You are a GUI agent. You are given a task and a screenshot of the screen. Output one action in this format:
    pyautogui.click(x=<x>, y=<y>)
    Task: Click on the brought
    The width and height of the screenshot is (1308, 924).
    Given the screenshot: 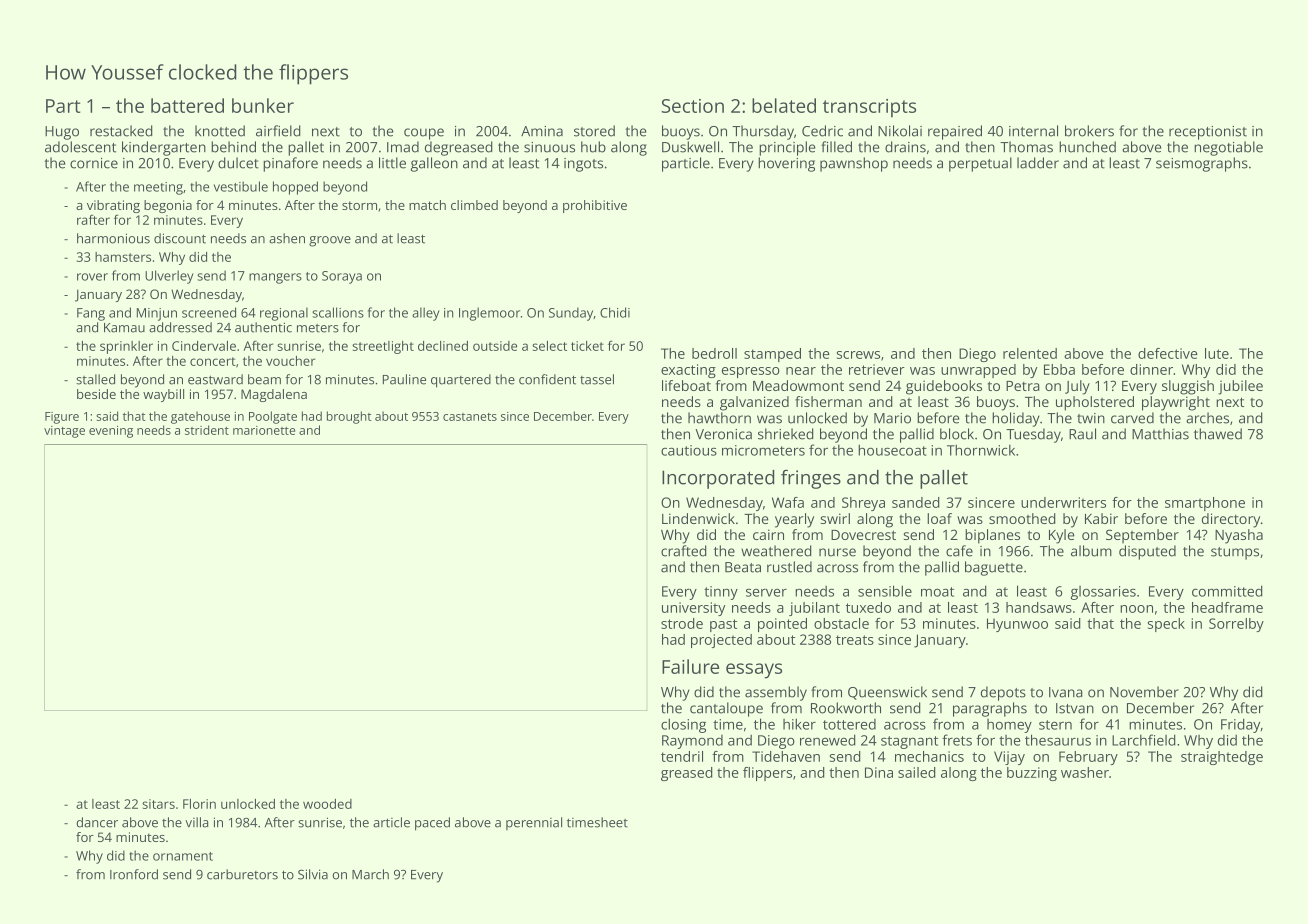 What is the action you would take?
    pyautogui.click(x=349, y=417)
